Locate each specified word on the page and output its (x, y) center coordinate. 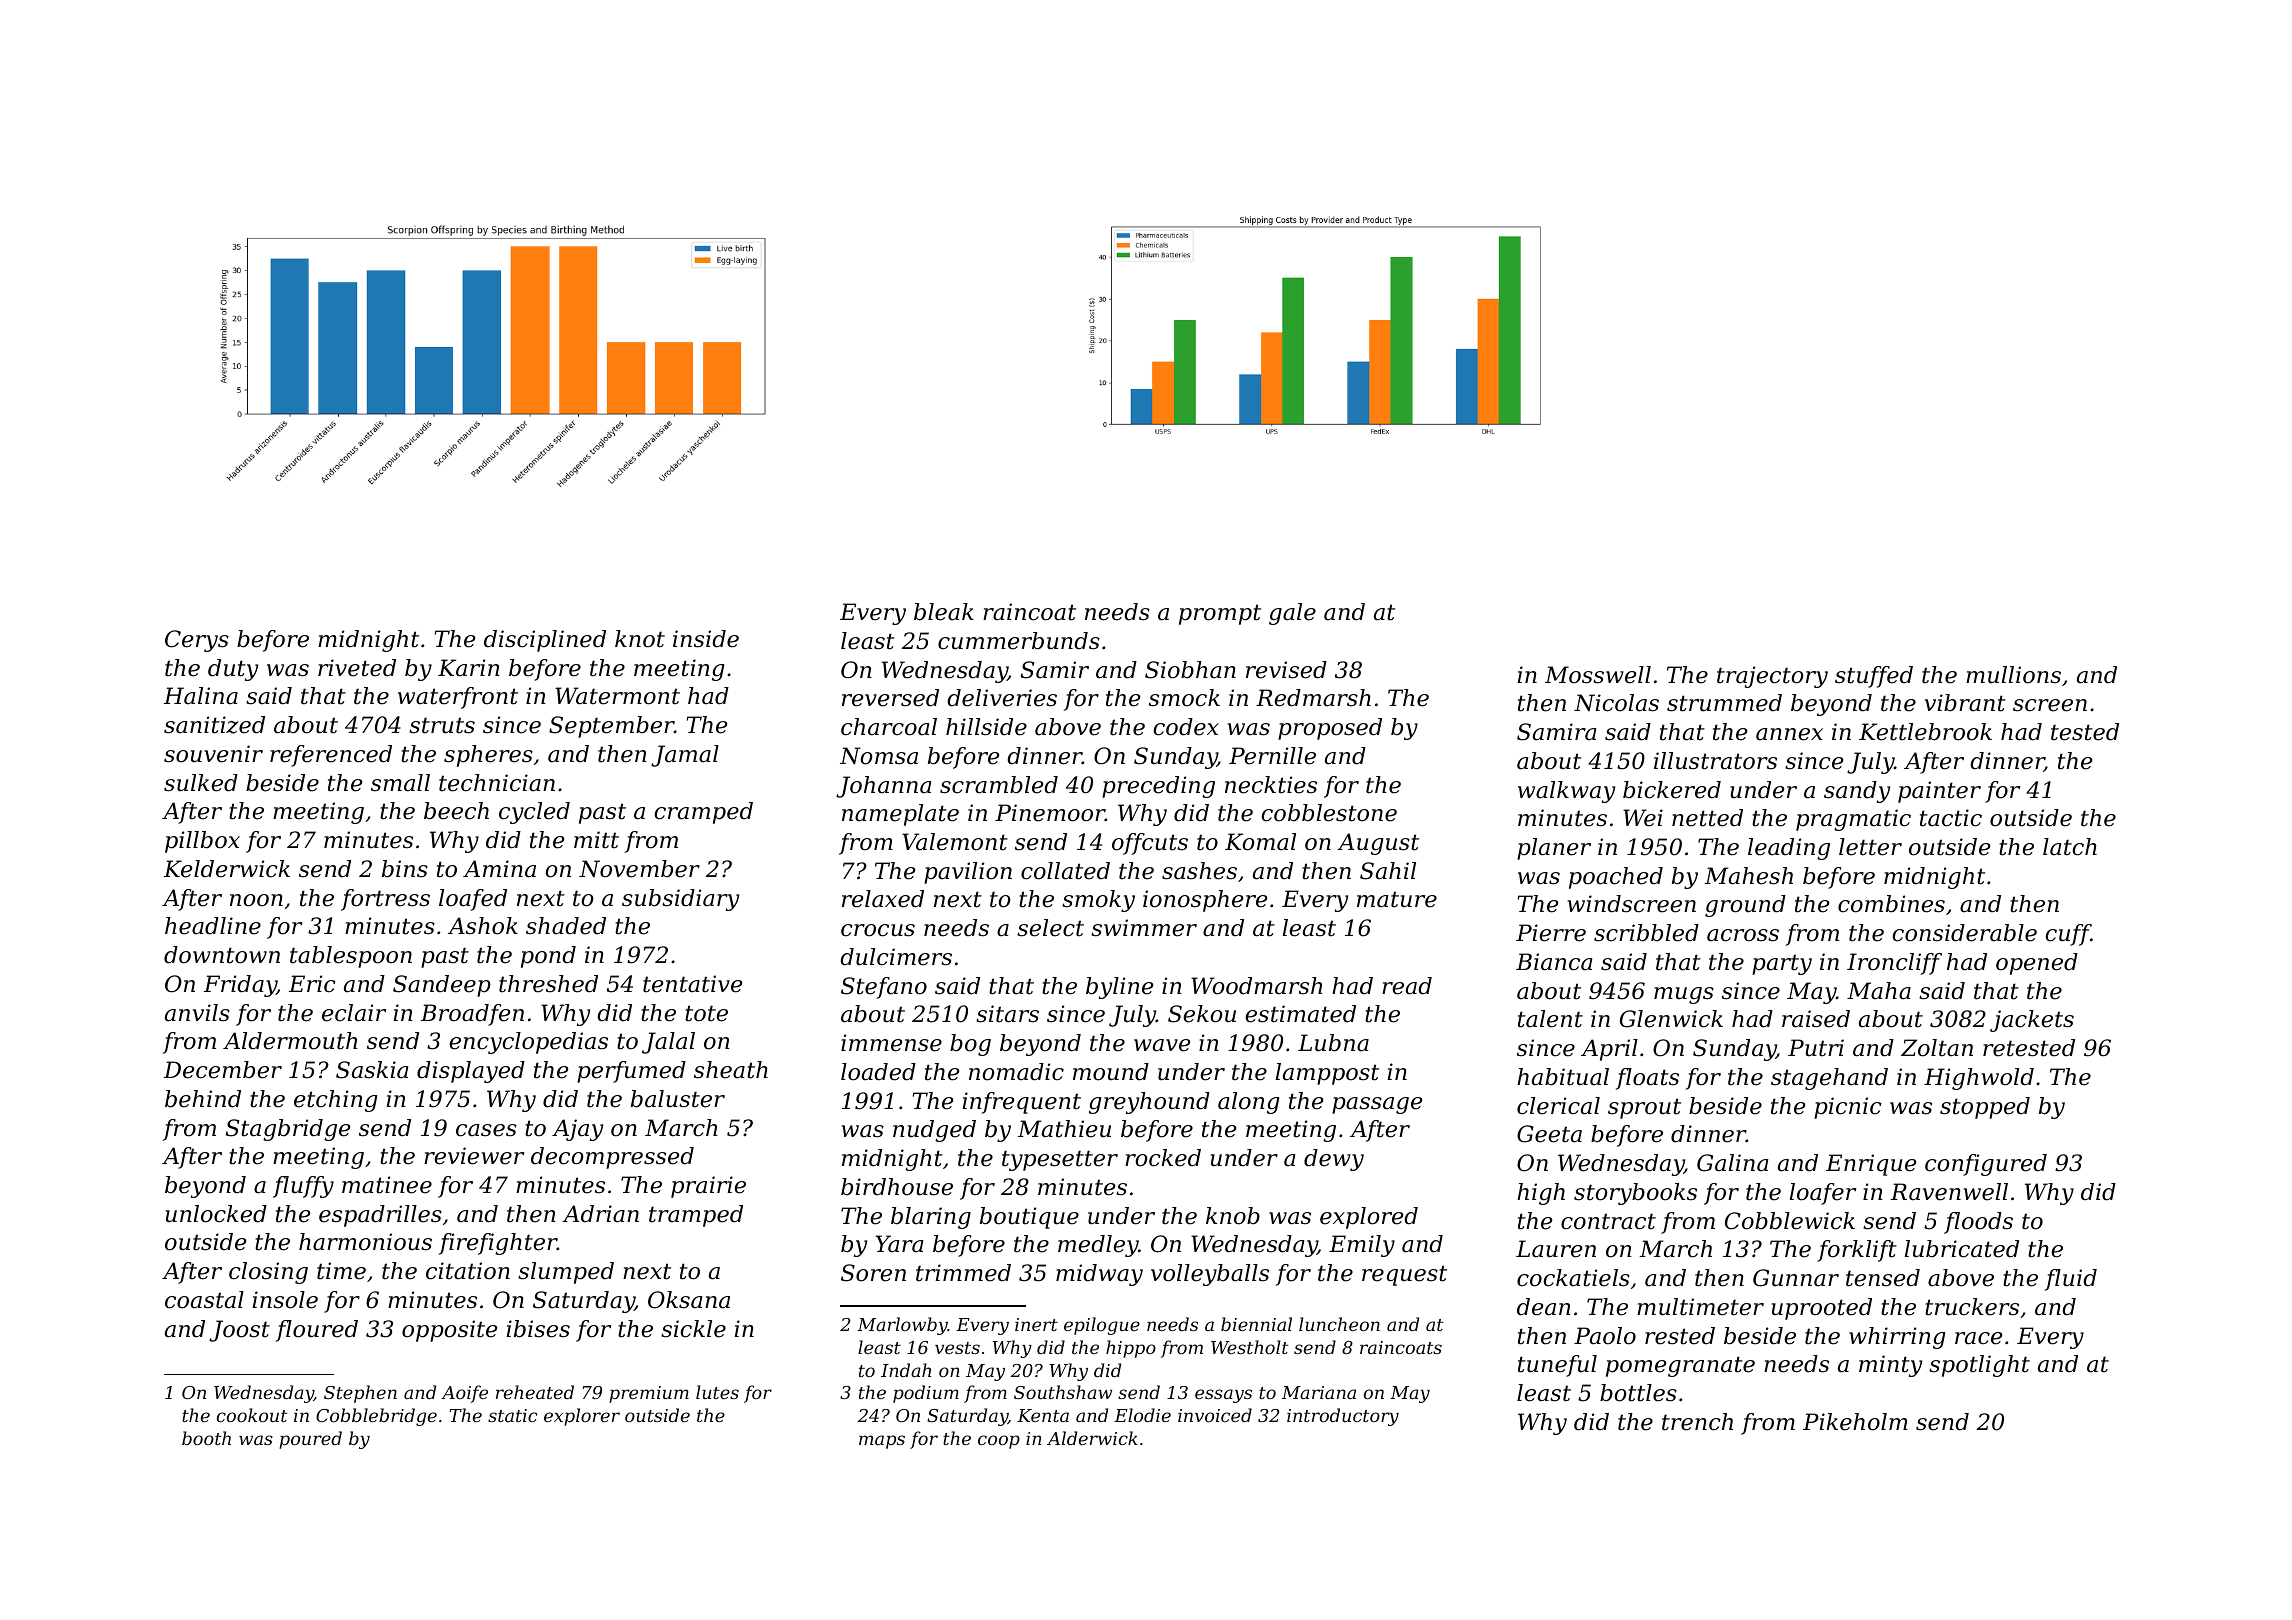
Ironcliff (1894, 964)
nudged (934, 1131)
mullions (2013, 675)
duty (233, 670)
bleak (944, 612)
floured (317, 1331)
